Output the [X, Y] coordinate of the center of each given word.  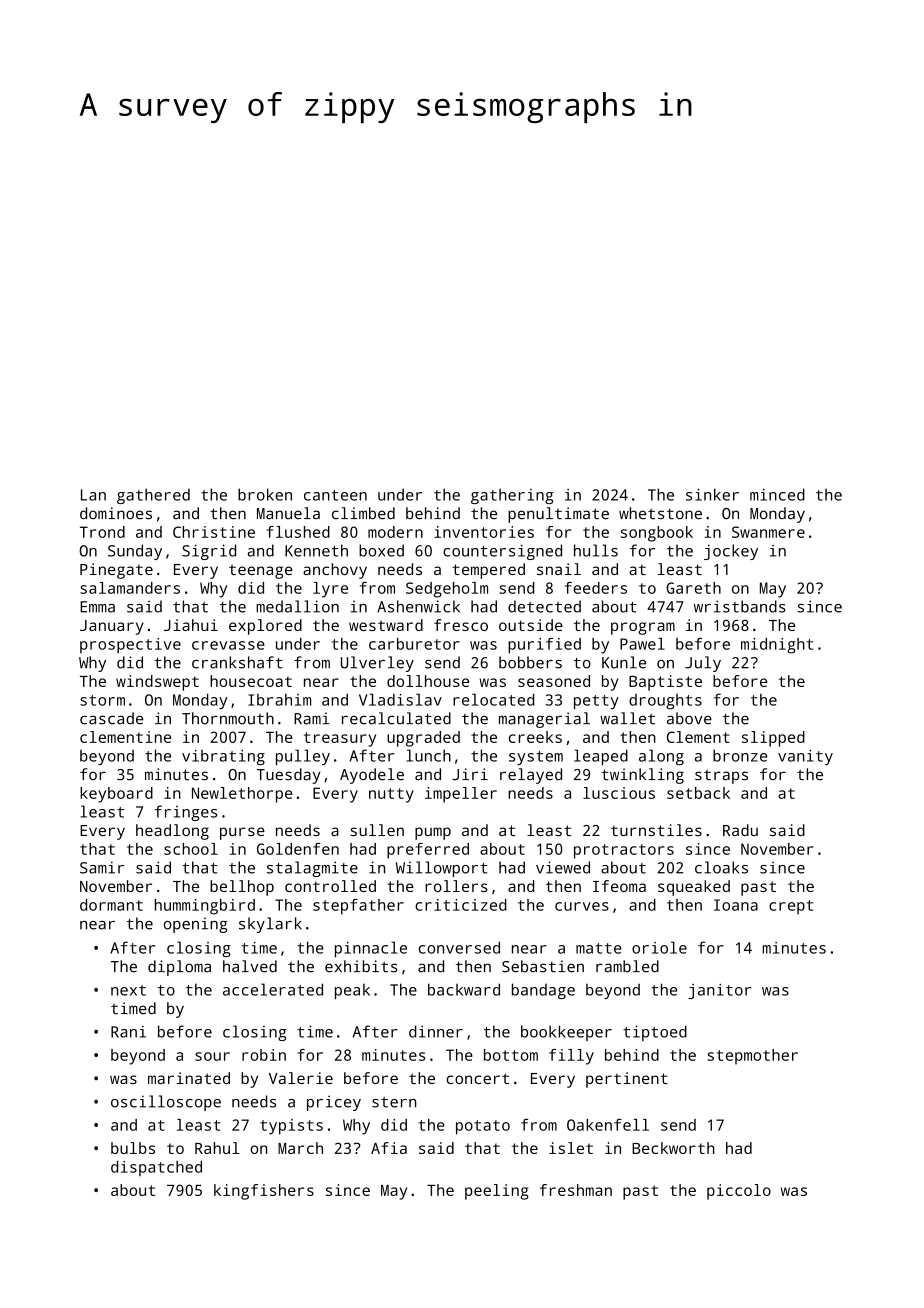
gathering [512, 496]
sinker [712, 494]
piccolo [739, 1192]
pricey [334, 1103]
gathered [153, 496]
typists [291, 1127]
